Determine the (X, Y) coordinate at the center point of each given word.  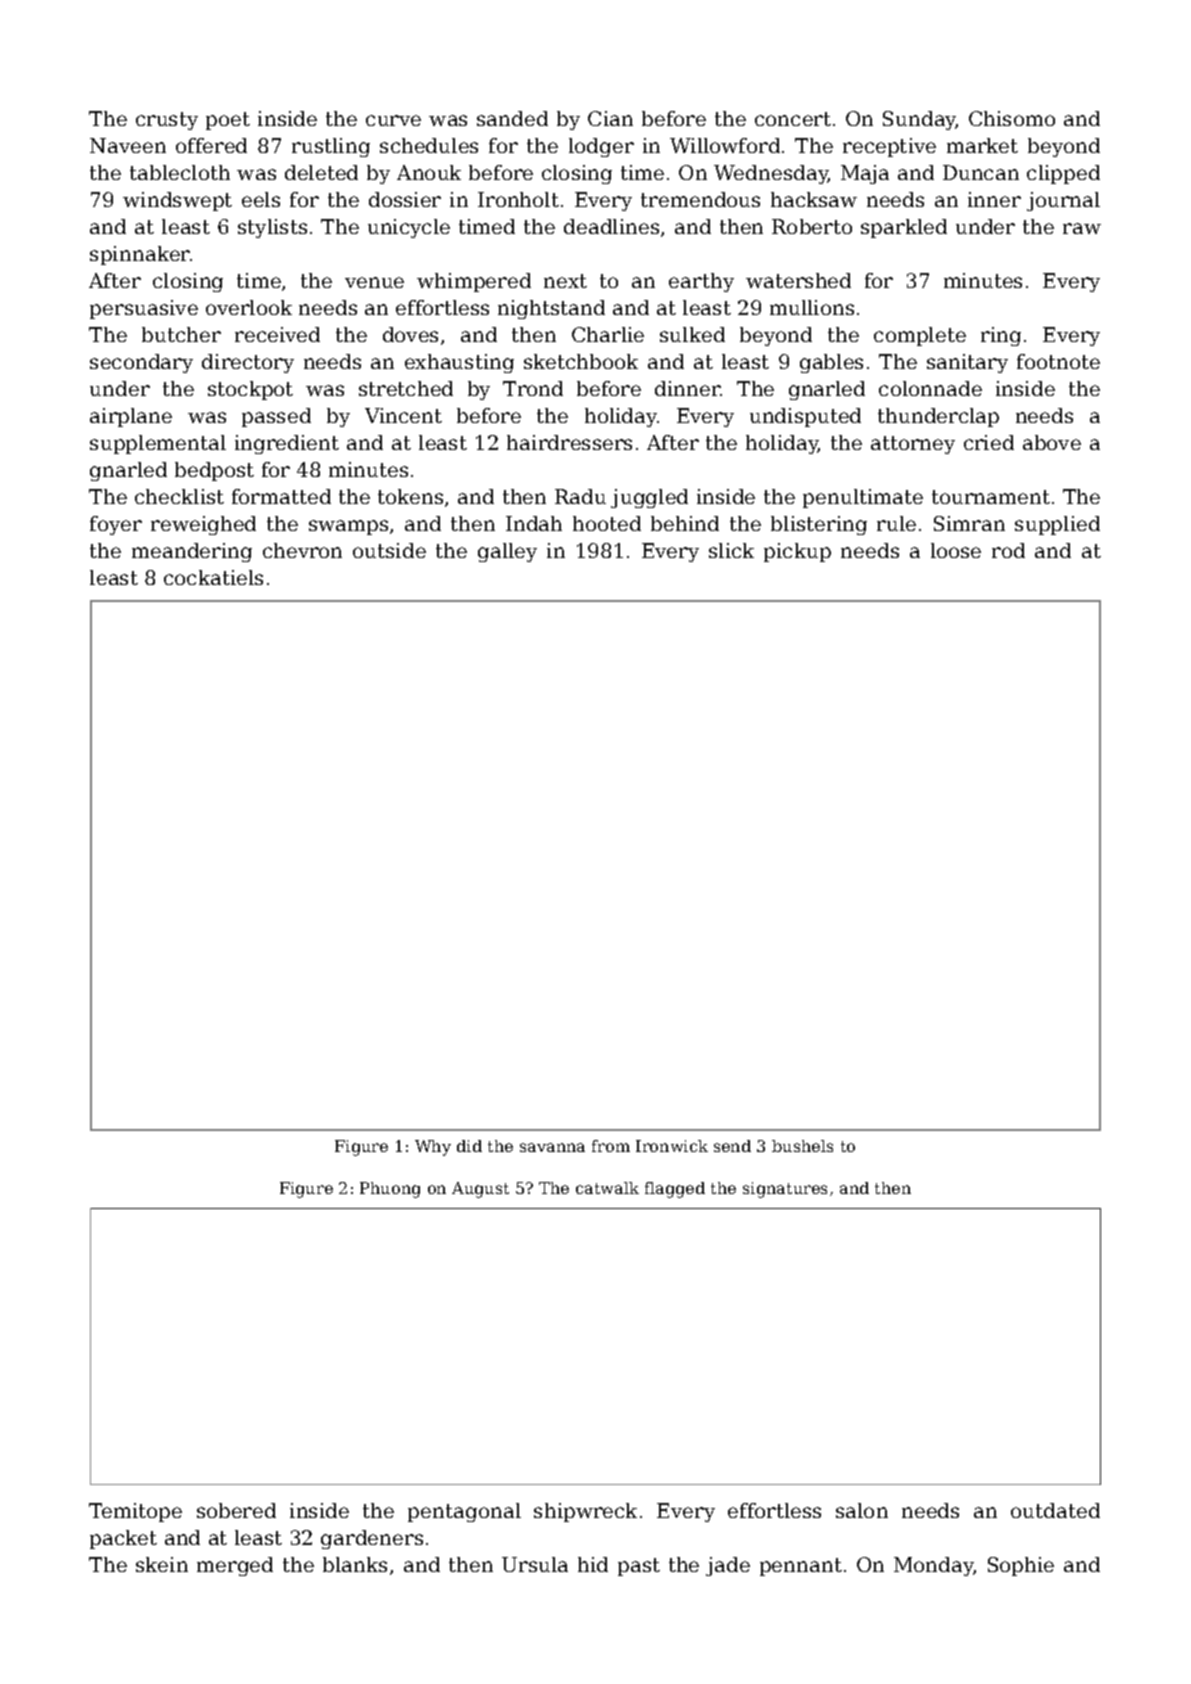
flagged (675, 1190)
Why (433, 1148)
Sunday (919, 120)
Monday (934, 1566)
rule (896, 523)
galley (507, 552)
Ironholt (518, 199)
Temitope (135, 1512)
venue (374, 282)
